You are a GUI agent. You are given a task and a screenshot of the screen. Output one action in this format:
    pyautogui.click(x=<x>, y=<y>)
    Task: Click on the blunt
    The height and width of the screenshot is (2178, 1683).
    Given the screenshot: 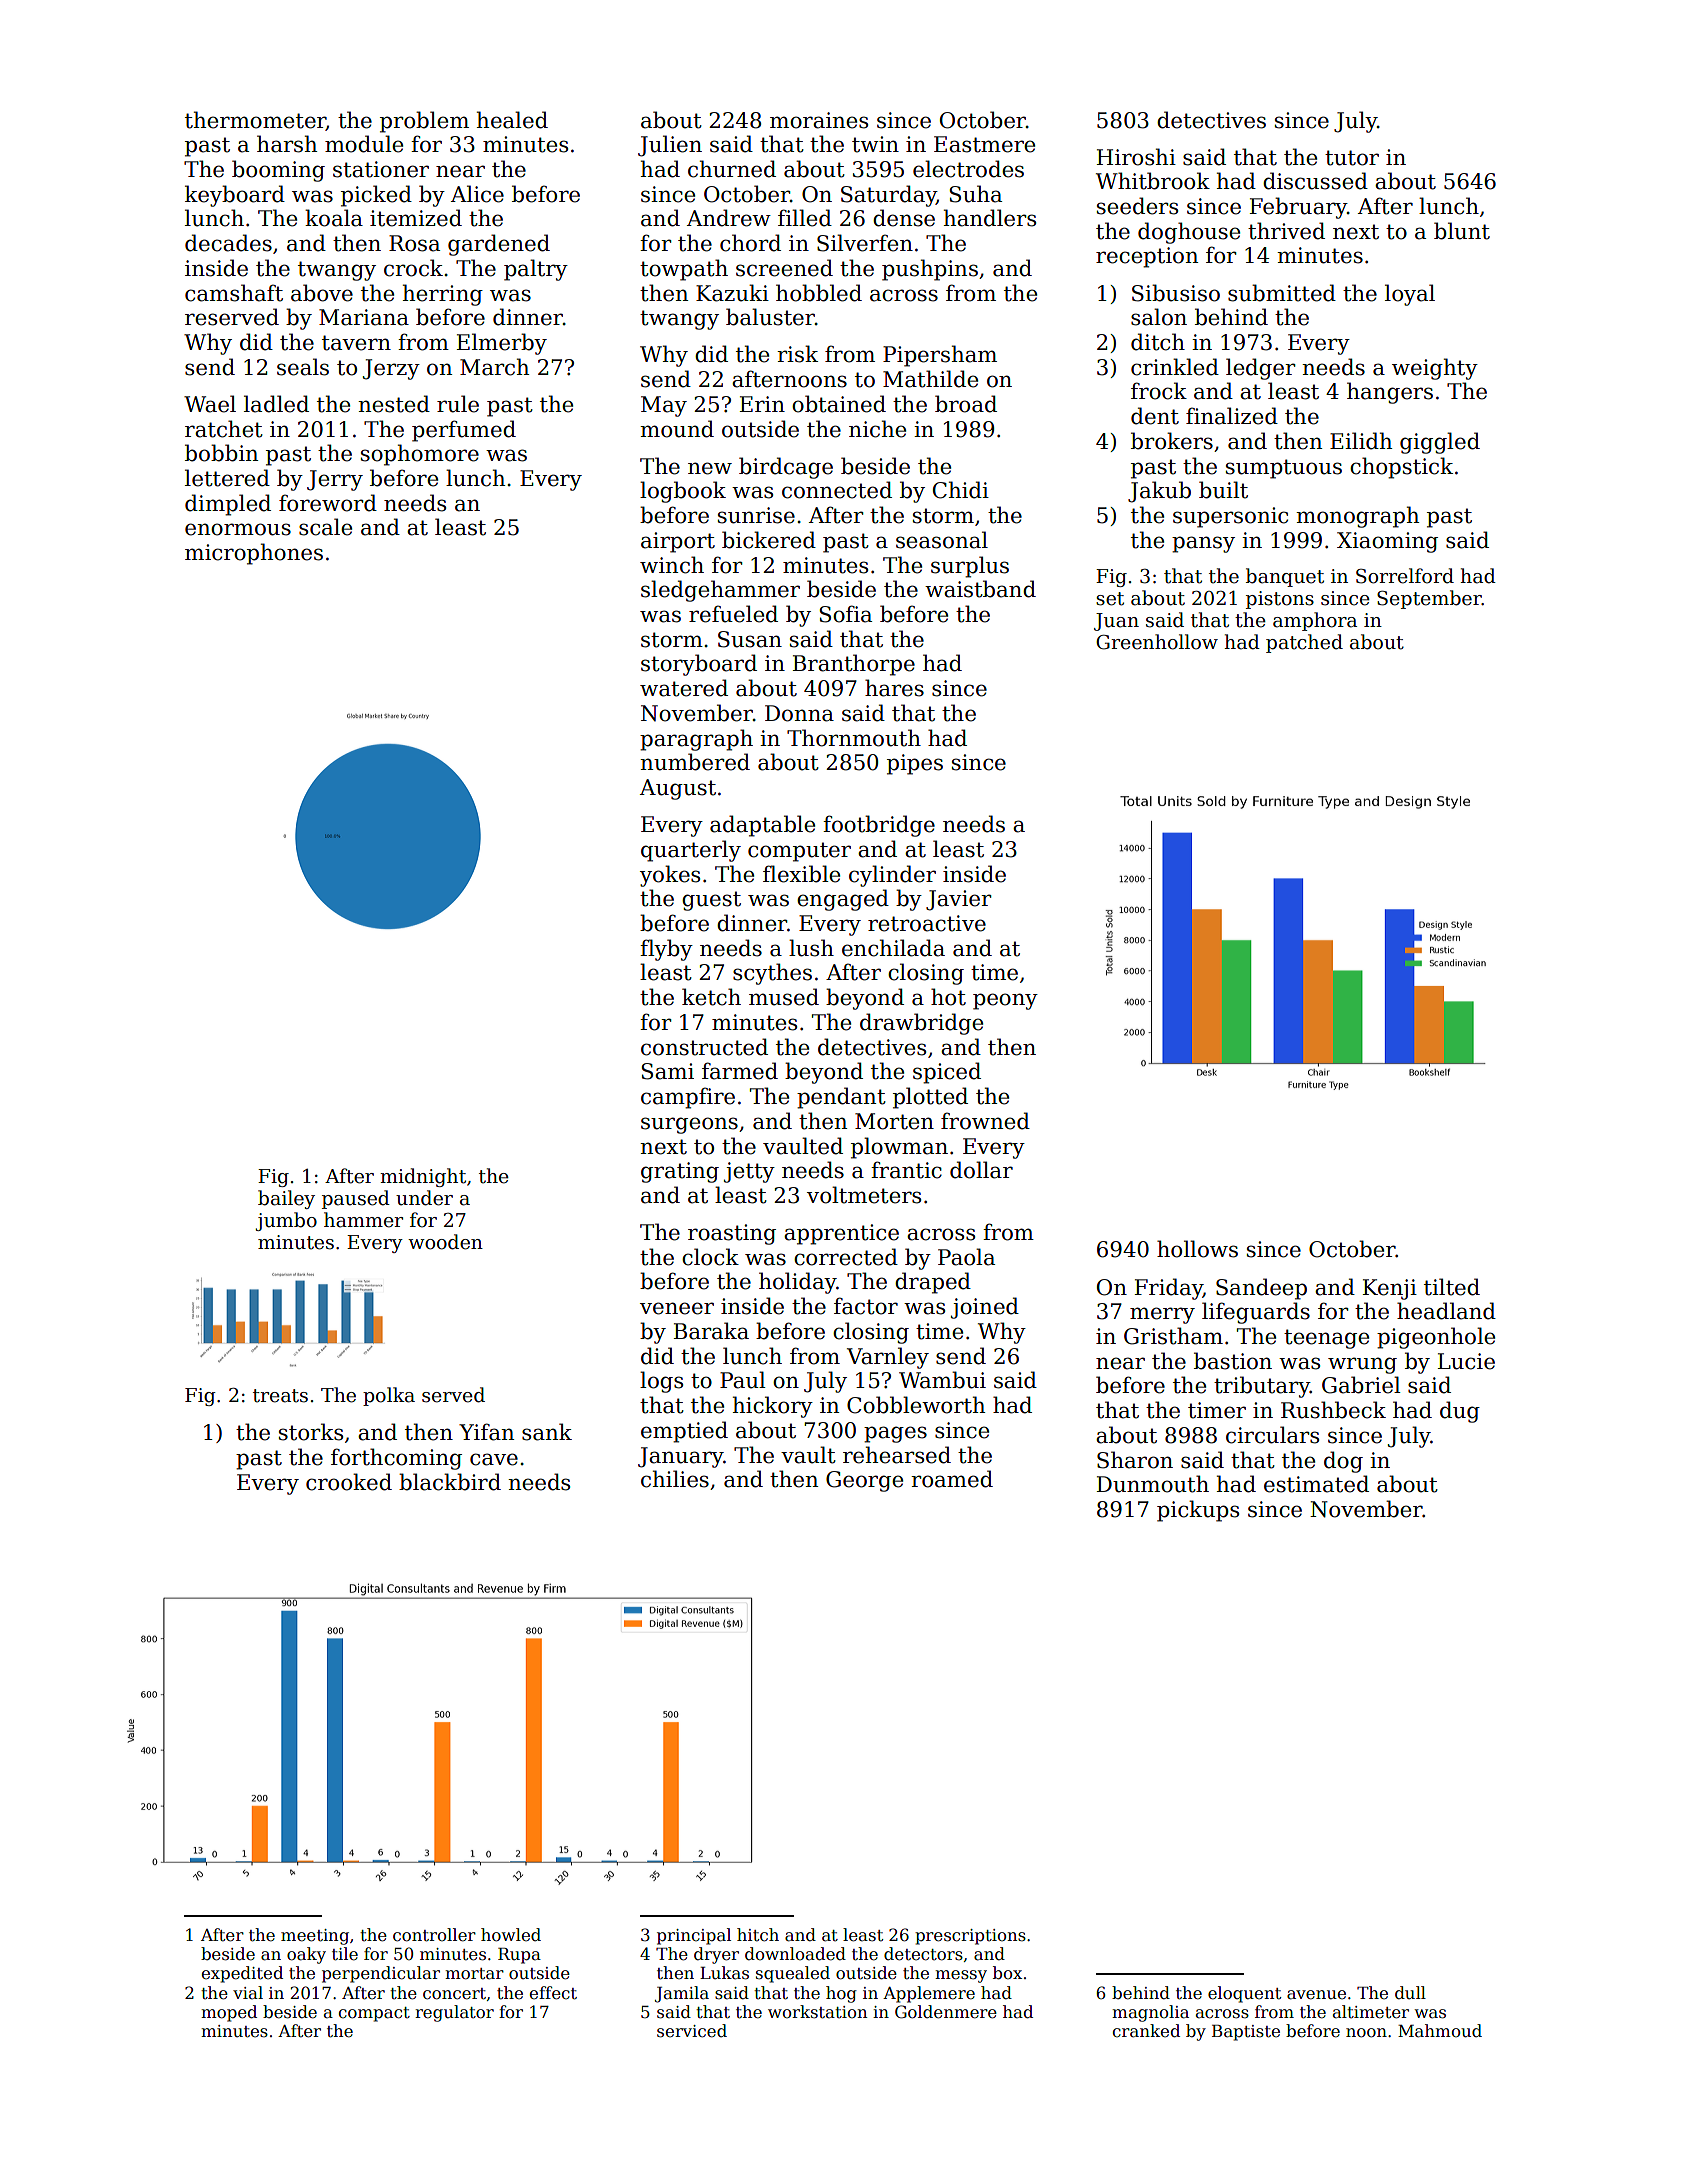 What is the action you would take?
    pyautogui.click(x=1462, y=231)
